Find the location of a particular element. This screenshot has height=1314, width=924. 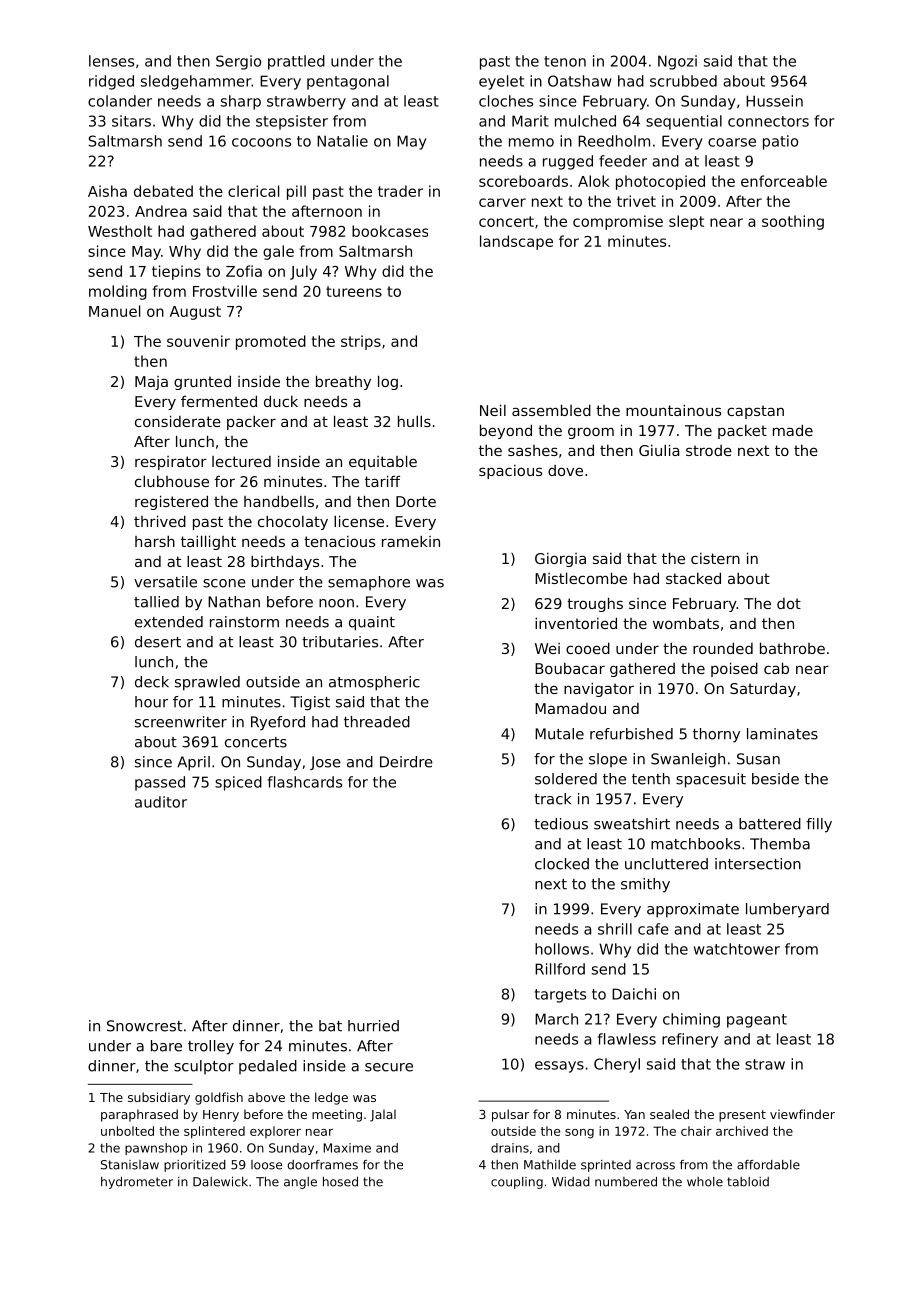

eyelet is located at coordinates (501, 82).
